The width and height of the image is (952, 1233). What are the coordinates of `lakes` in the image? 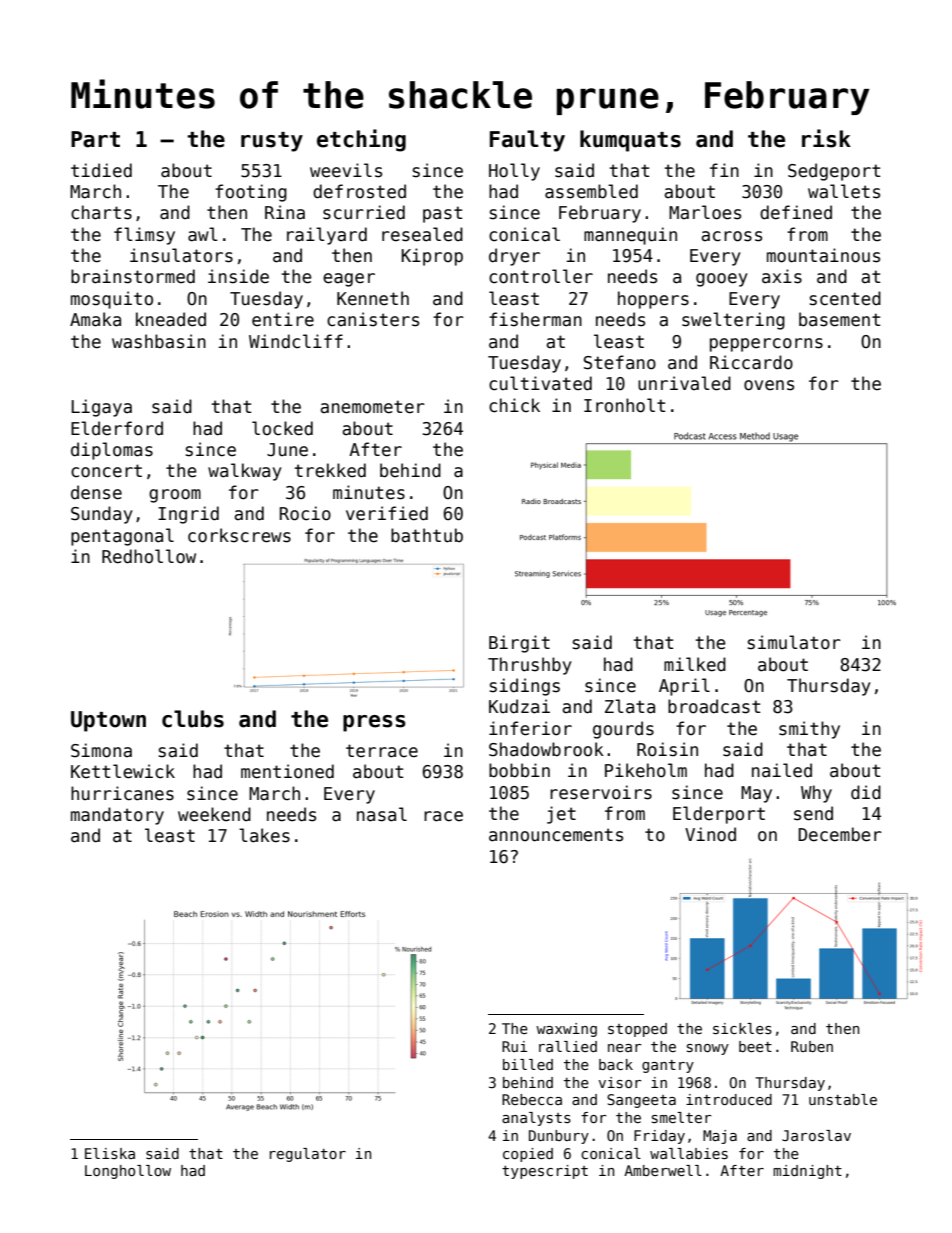 It's located at (264, 835).
